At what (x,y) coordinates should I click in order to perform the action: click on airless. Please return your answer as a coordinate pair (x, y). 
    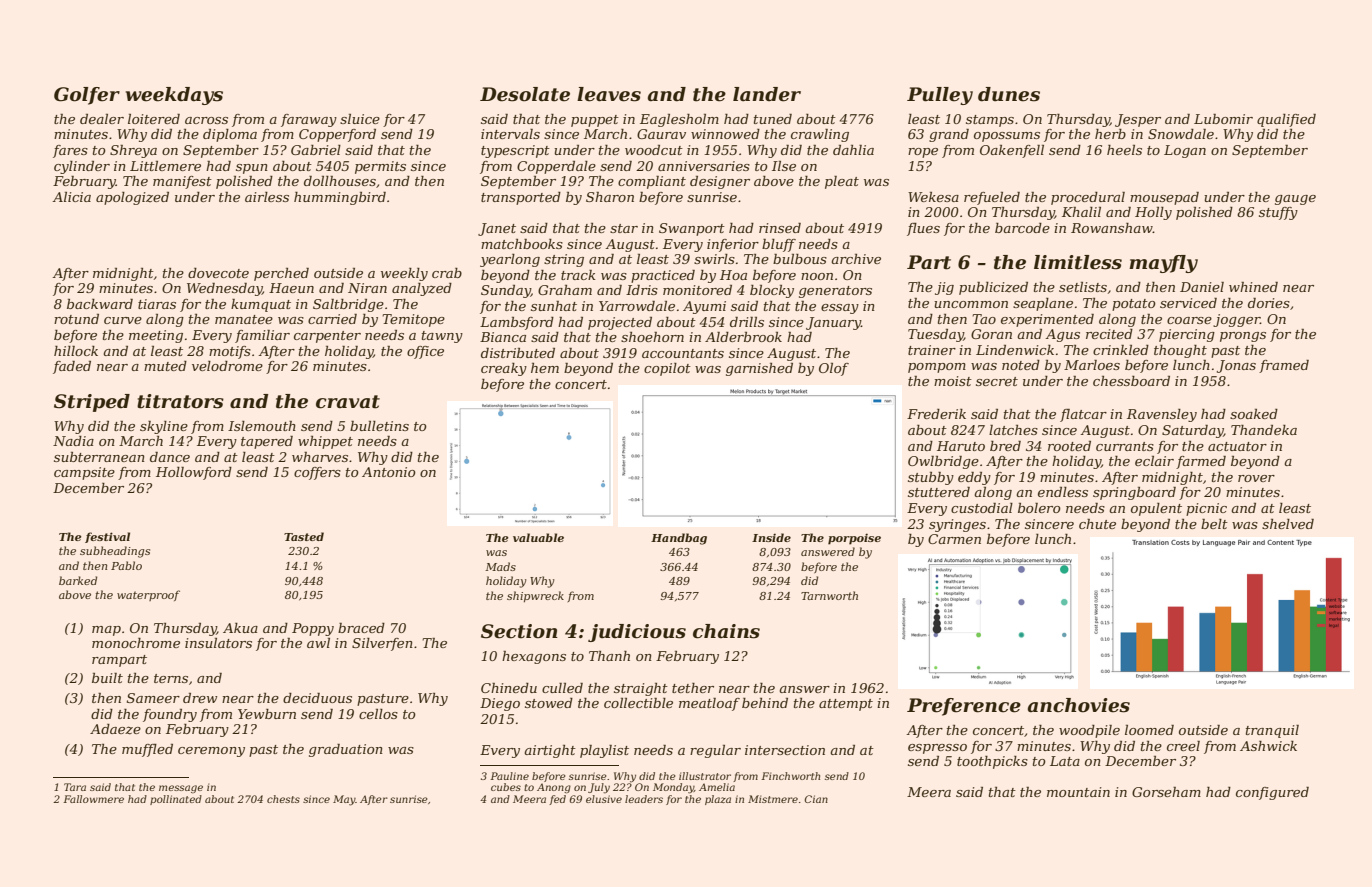
    Looking at the image, I should click on (267, 197).
